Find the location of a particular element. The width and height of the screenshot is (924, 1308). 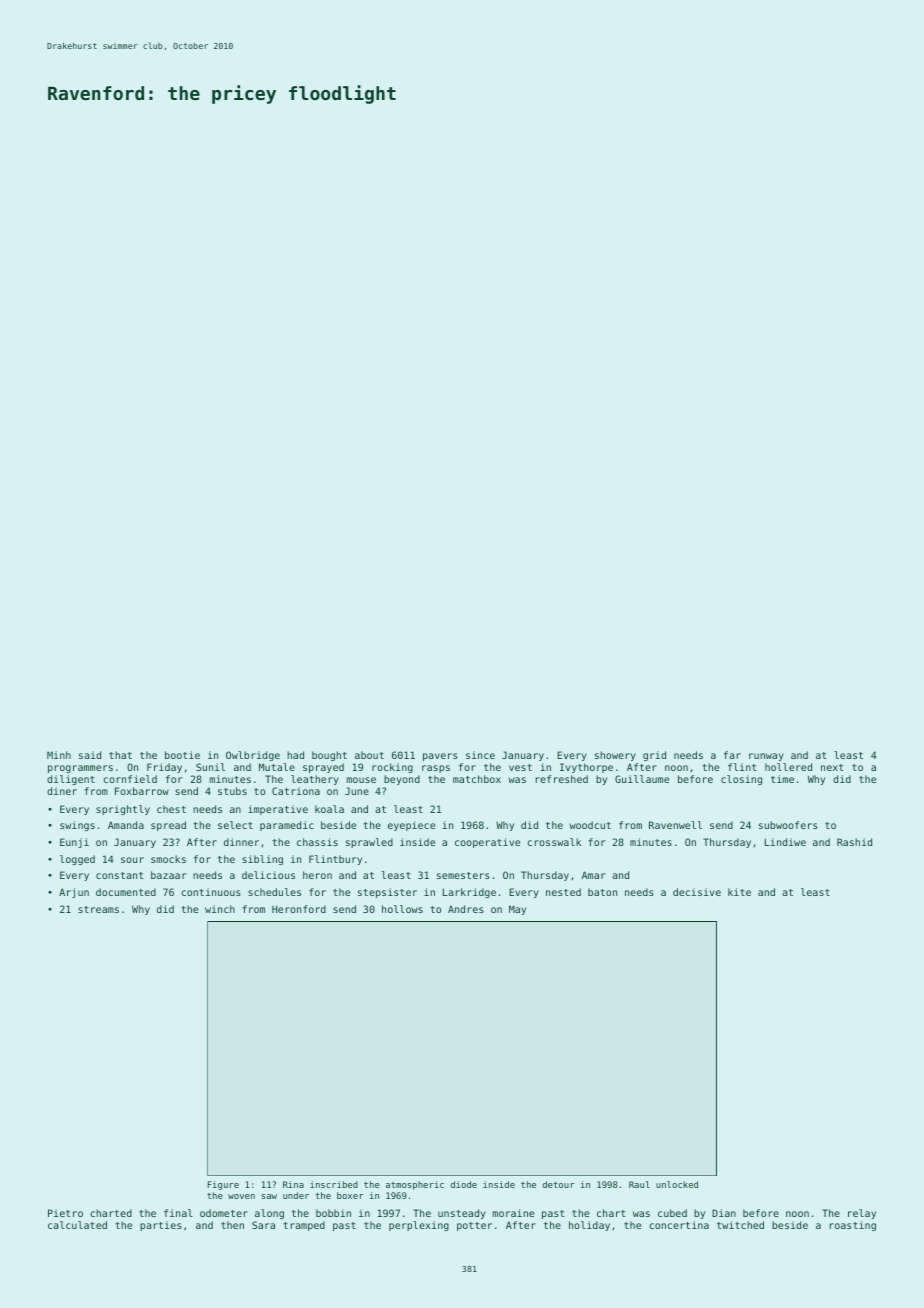

Figure is located at coordinates (223, 1185).
